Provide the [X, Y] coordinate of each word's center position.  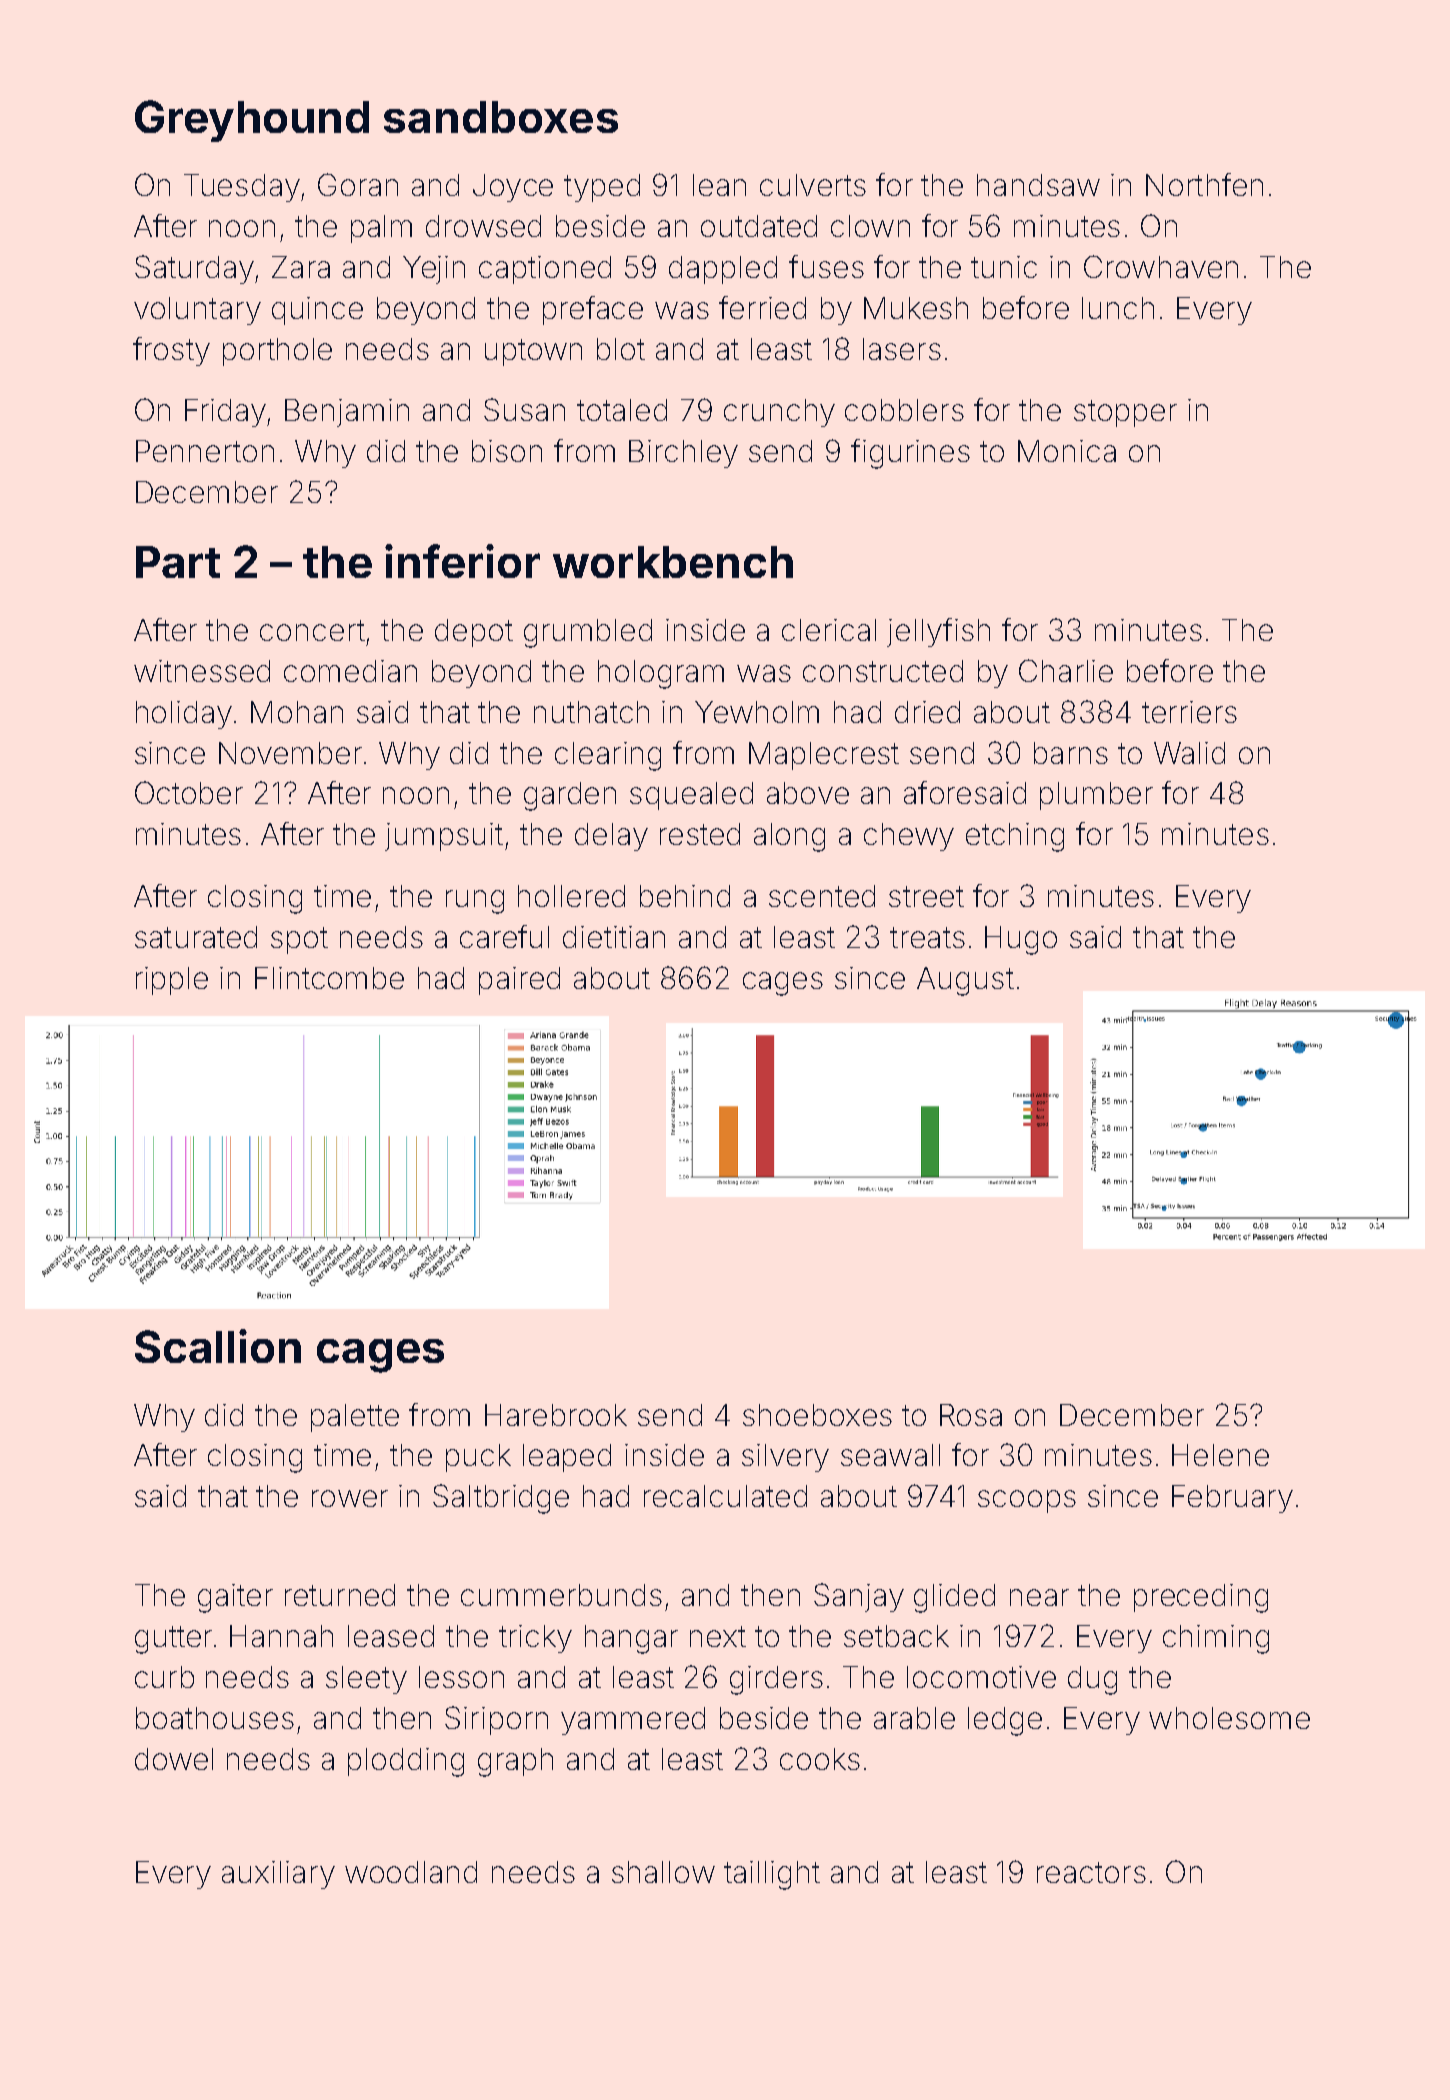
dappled [723, 270]
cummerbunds [561, 1595]
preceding [1201, 1598]
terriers [1189, 712]
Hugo [1021, 940]
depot [474, 633]
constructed [883, 671]
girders [776, 1680]
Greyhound [252, 121]
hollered [571, 896]
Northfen [1204, 184]
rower [350, 1498]
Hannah [281, 1636]
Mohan [297, 712]
